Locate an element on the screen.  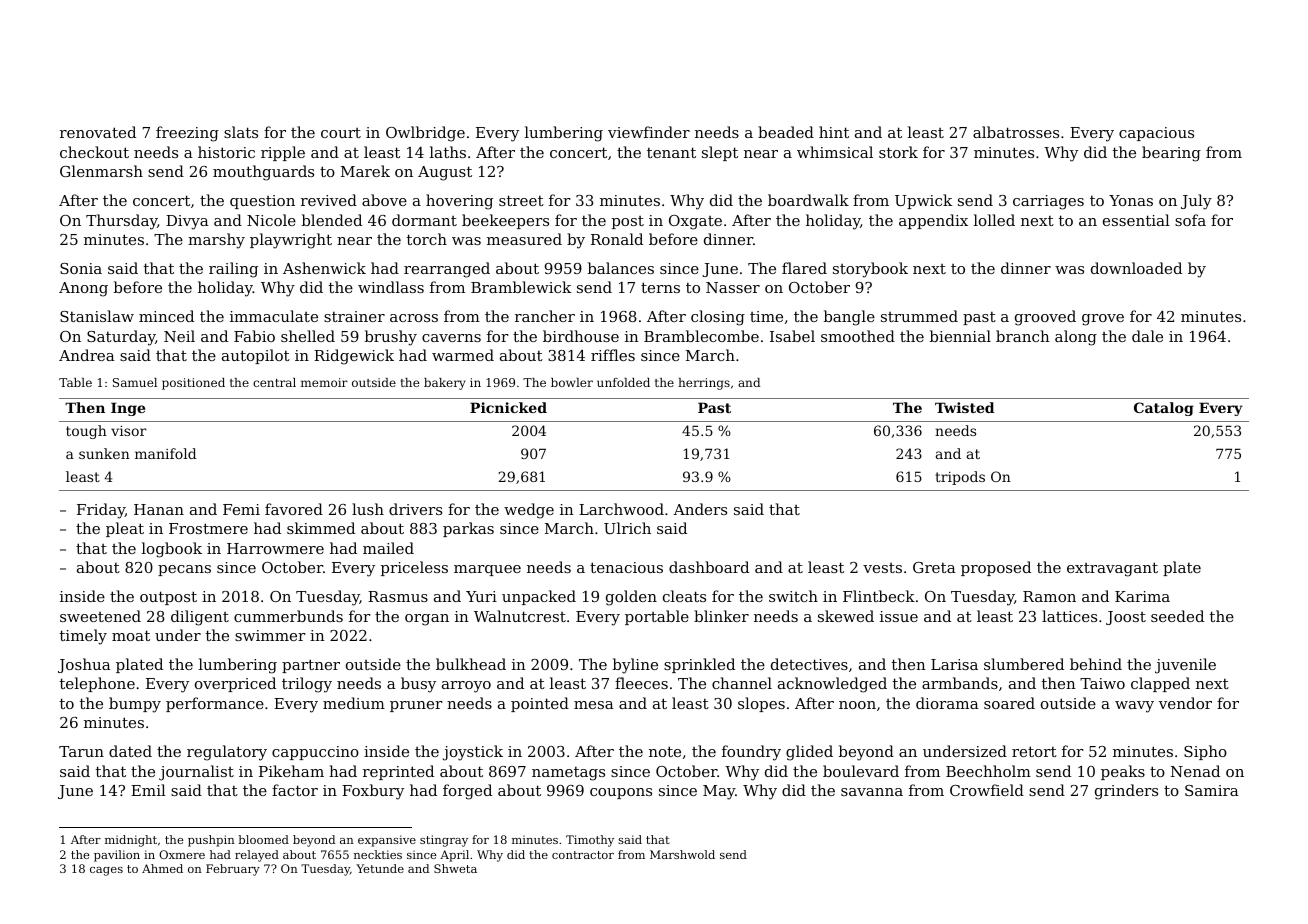
August is located at coordinates (445, 173).
